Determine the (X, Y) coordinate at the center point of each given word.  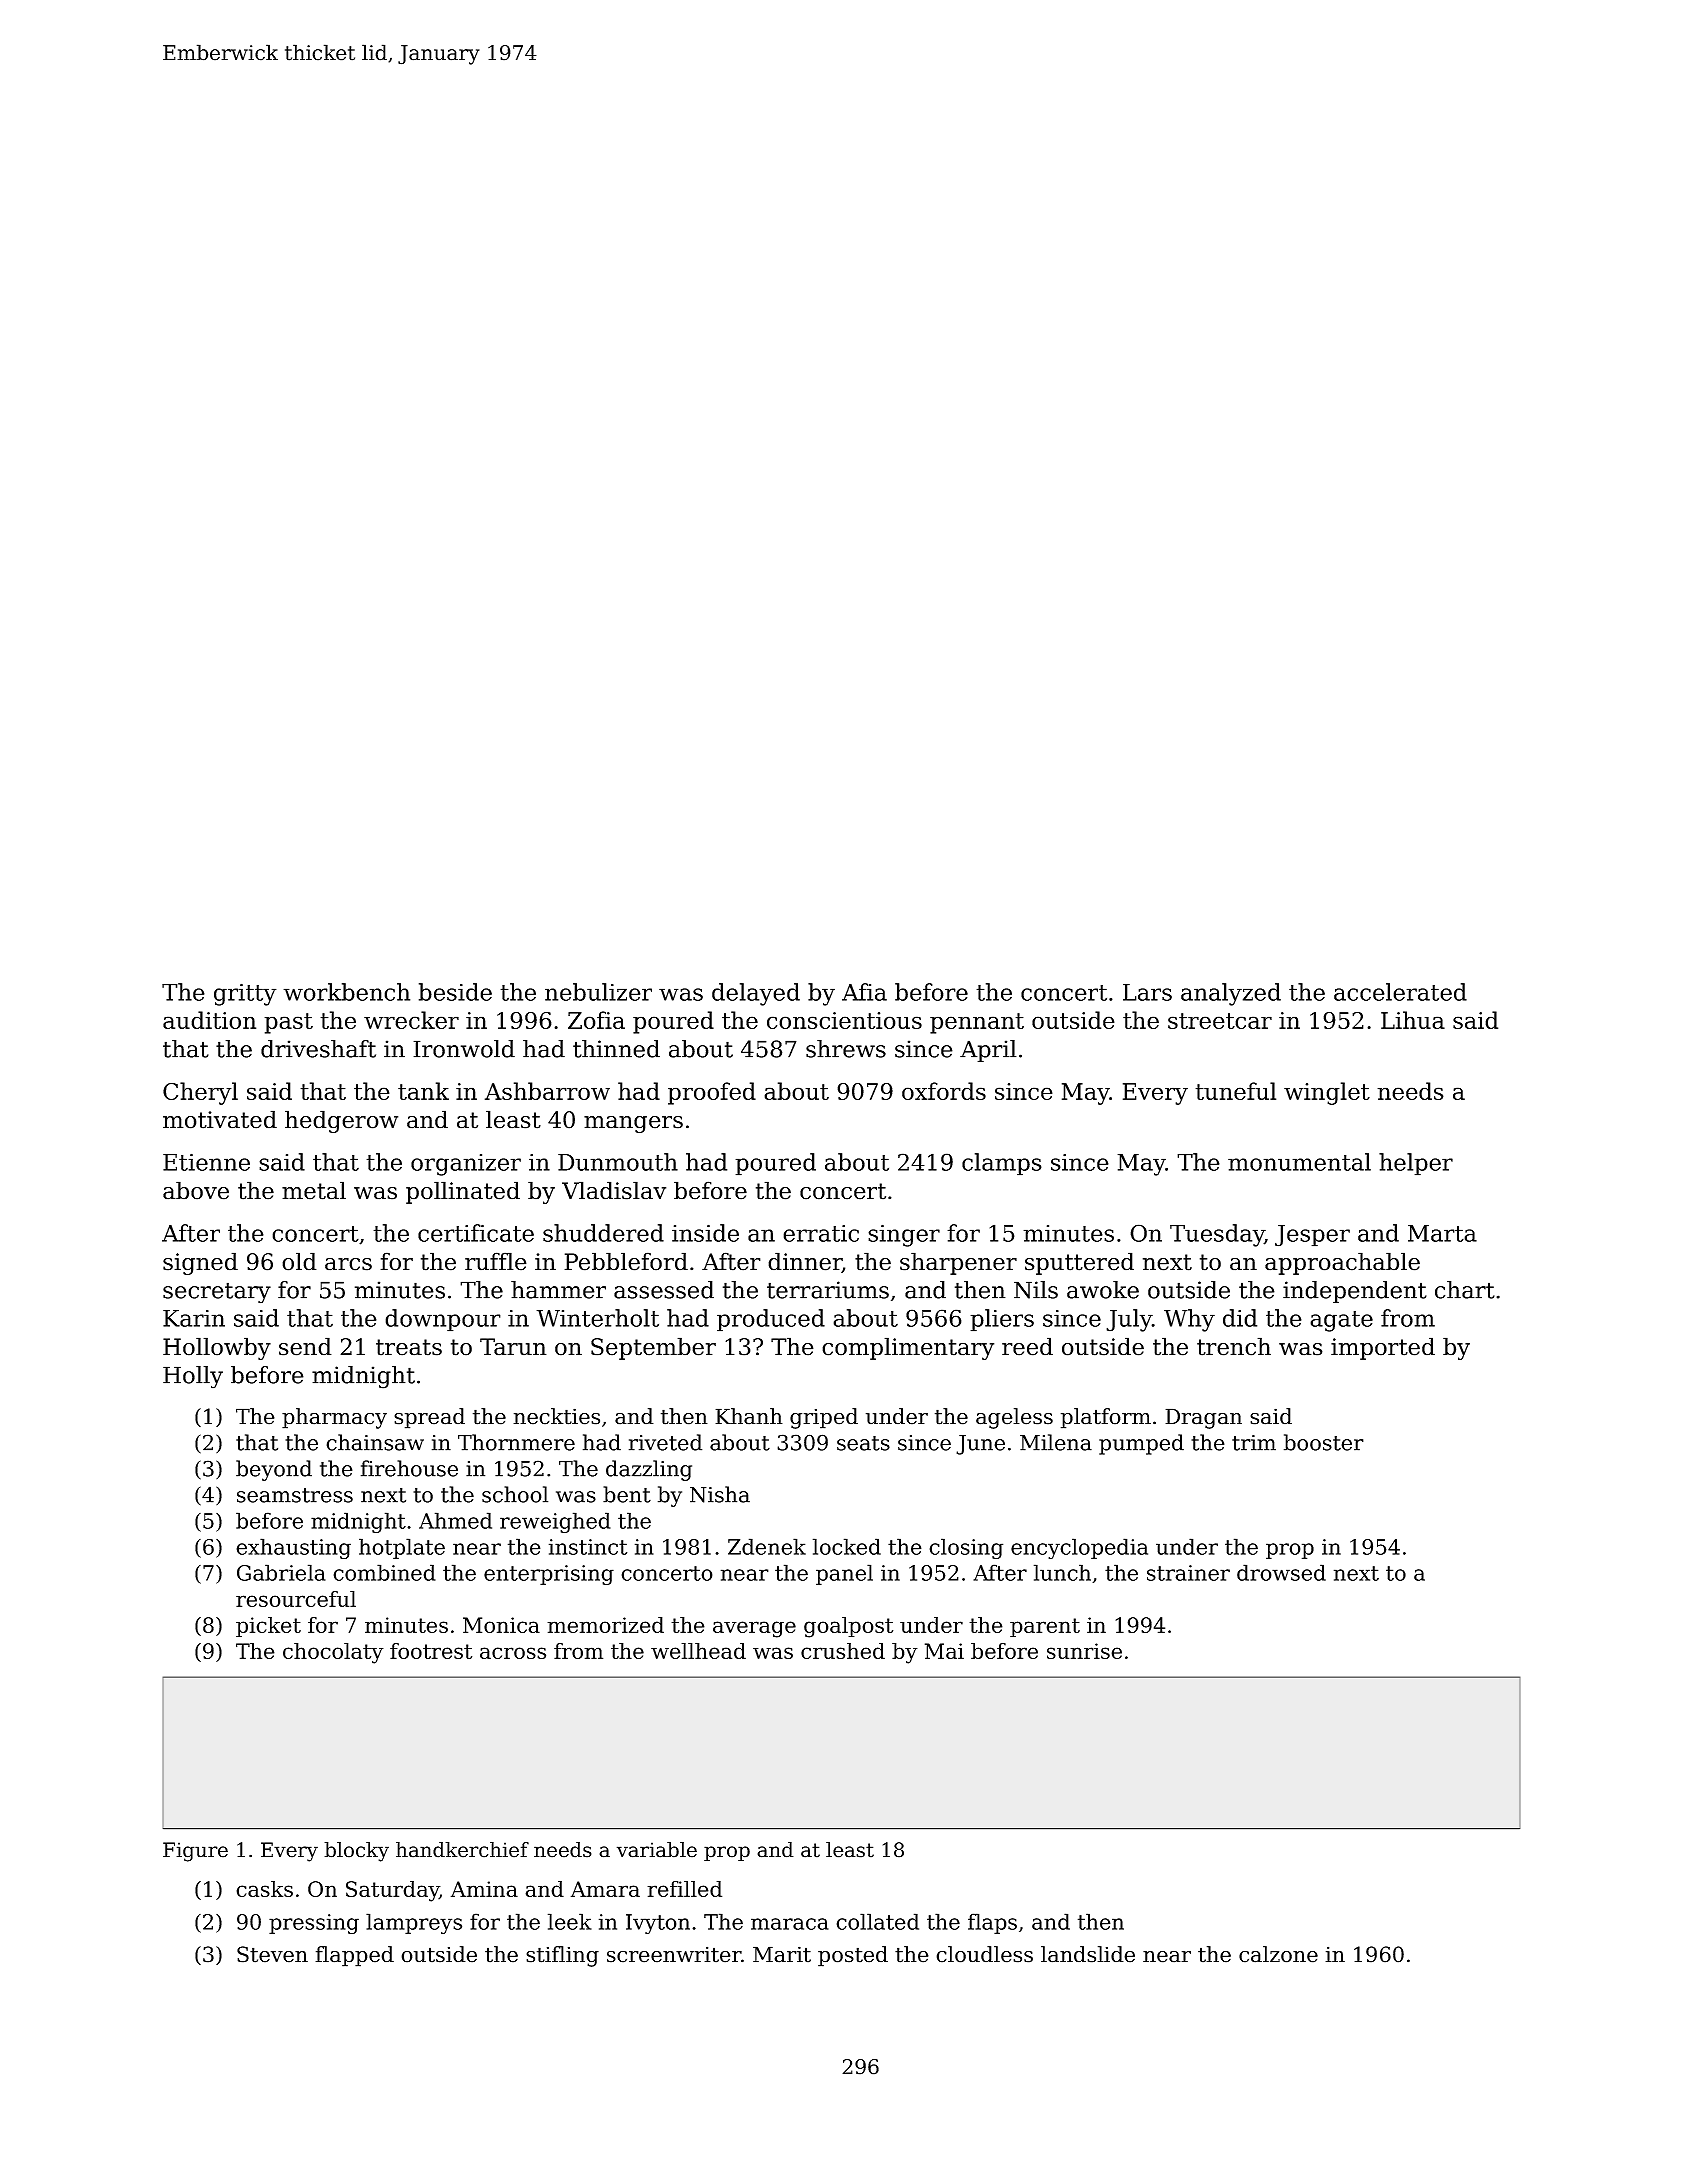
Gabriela (281, 1572)
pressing (314, 1924)
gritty (245, 994)
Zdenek (767, 1546)
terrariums (828, 1290)
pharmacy (334, 1418)
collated (877, 1921)
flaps (992, 1923)
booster (1324, 1442)
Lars (1147, 992)
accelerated (1400, 992)
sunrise (1084, 1651)
